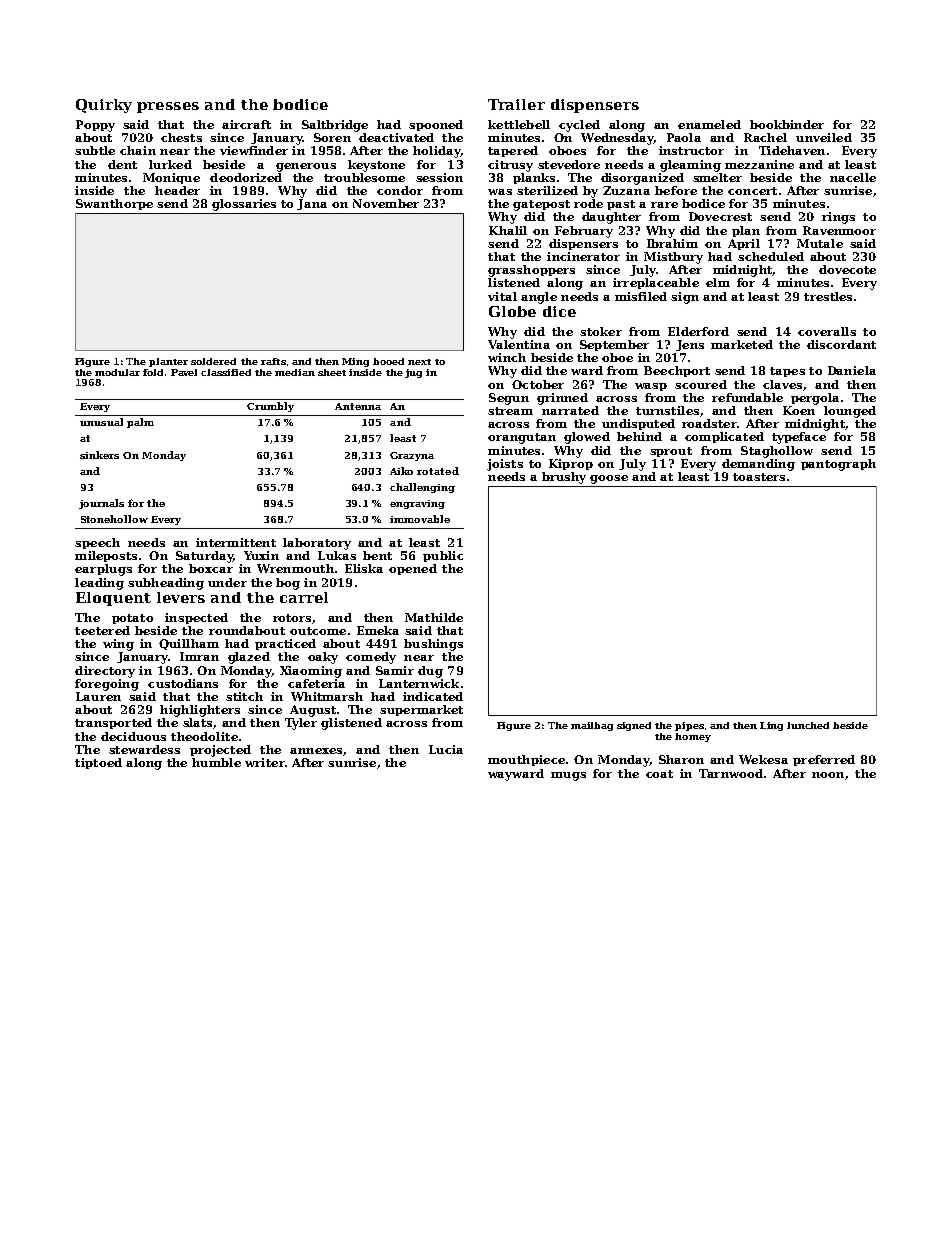 This document has height=1233, width=952. Describe the element at coordinates (98, 696) in the document. I see `Lauren` at that location.
